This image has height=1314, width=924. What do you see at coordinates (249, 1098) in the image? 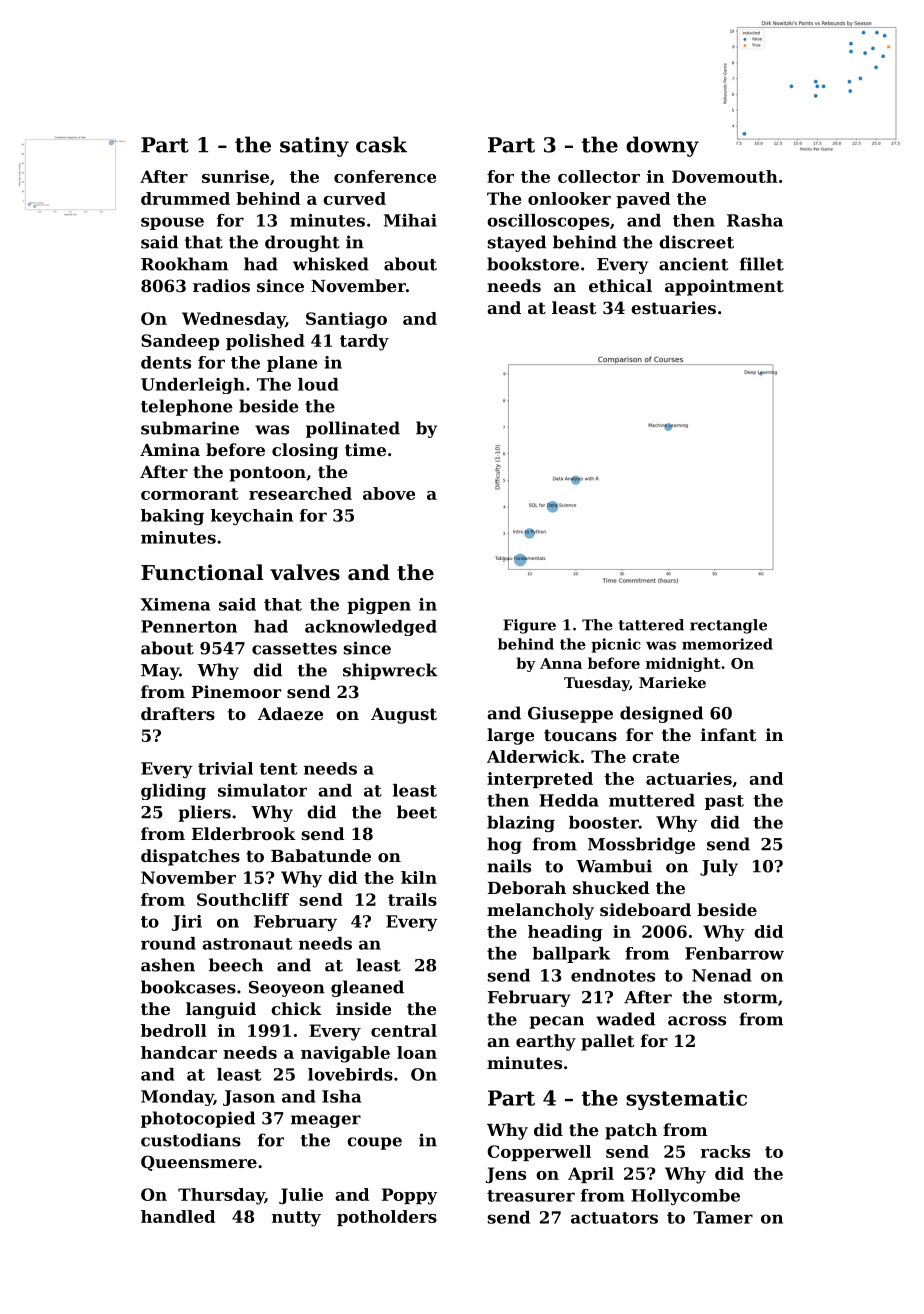
I see `Jason` at bounding box center [249, 1098].
